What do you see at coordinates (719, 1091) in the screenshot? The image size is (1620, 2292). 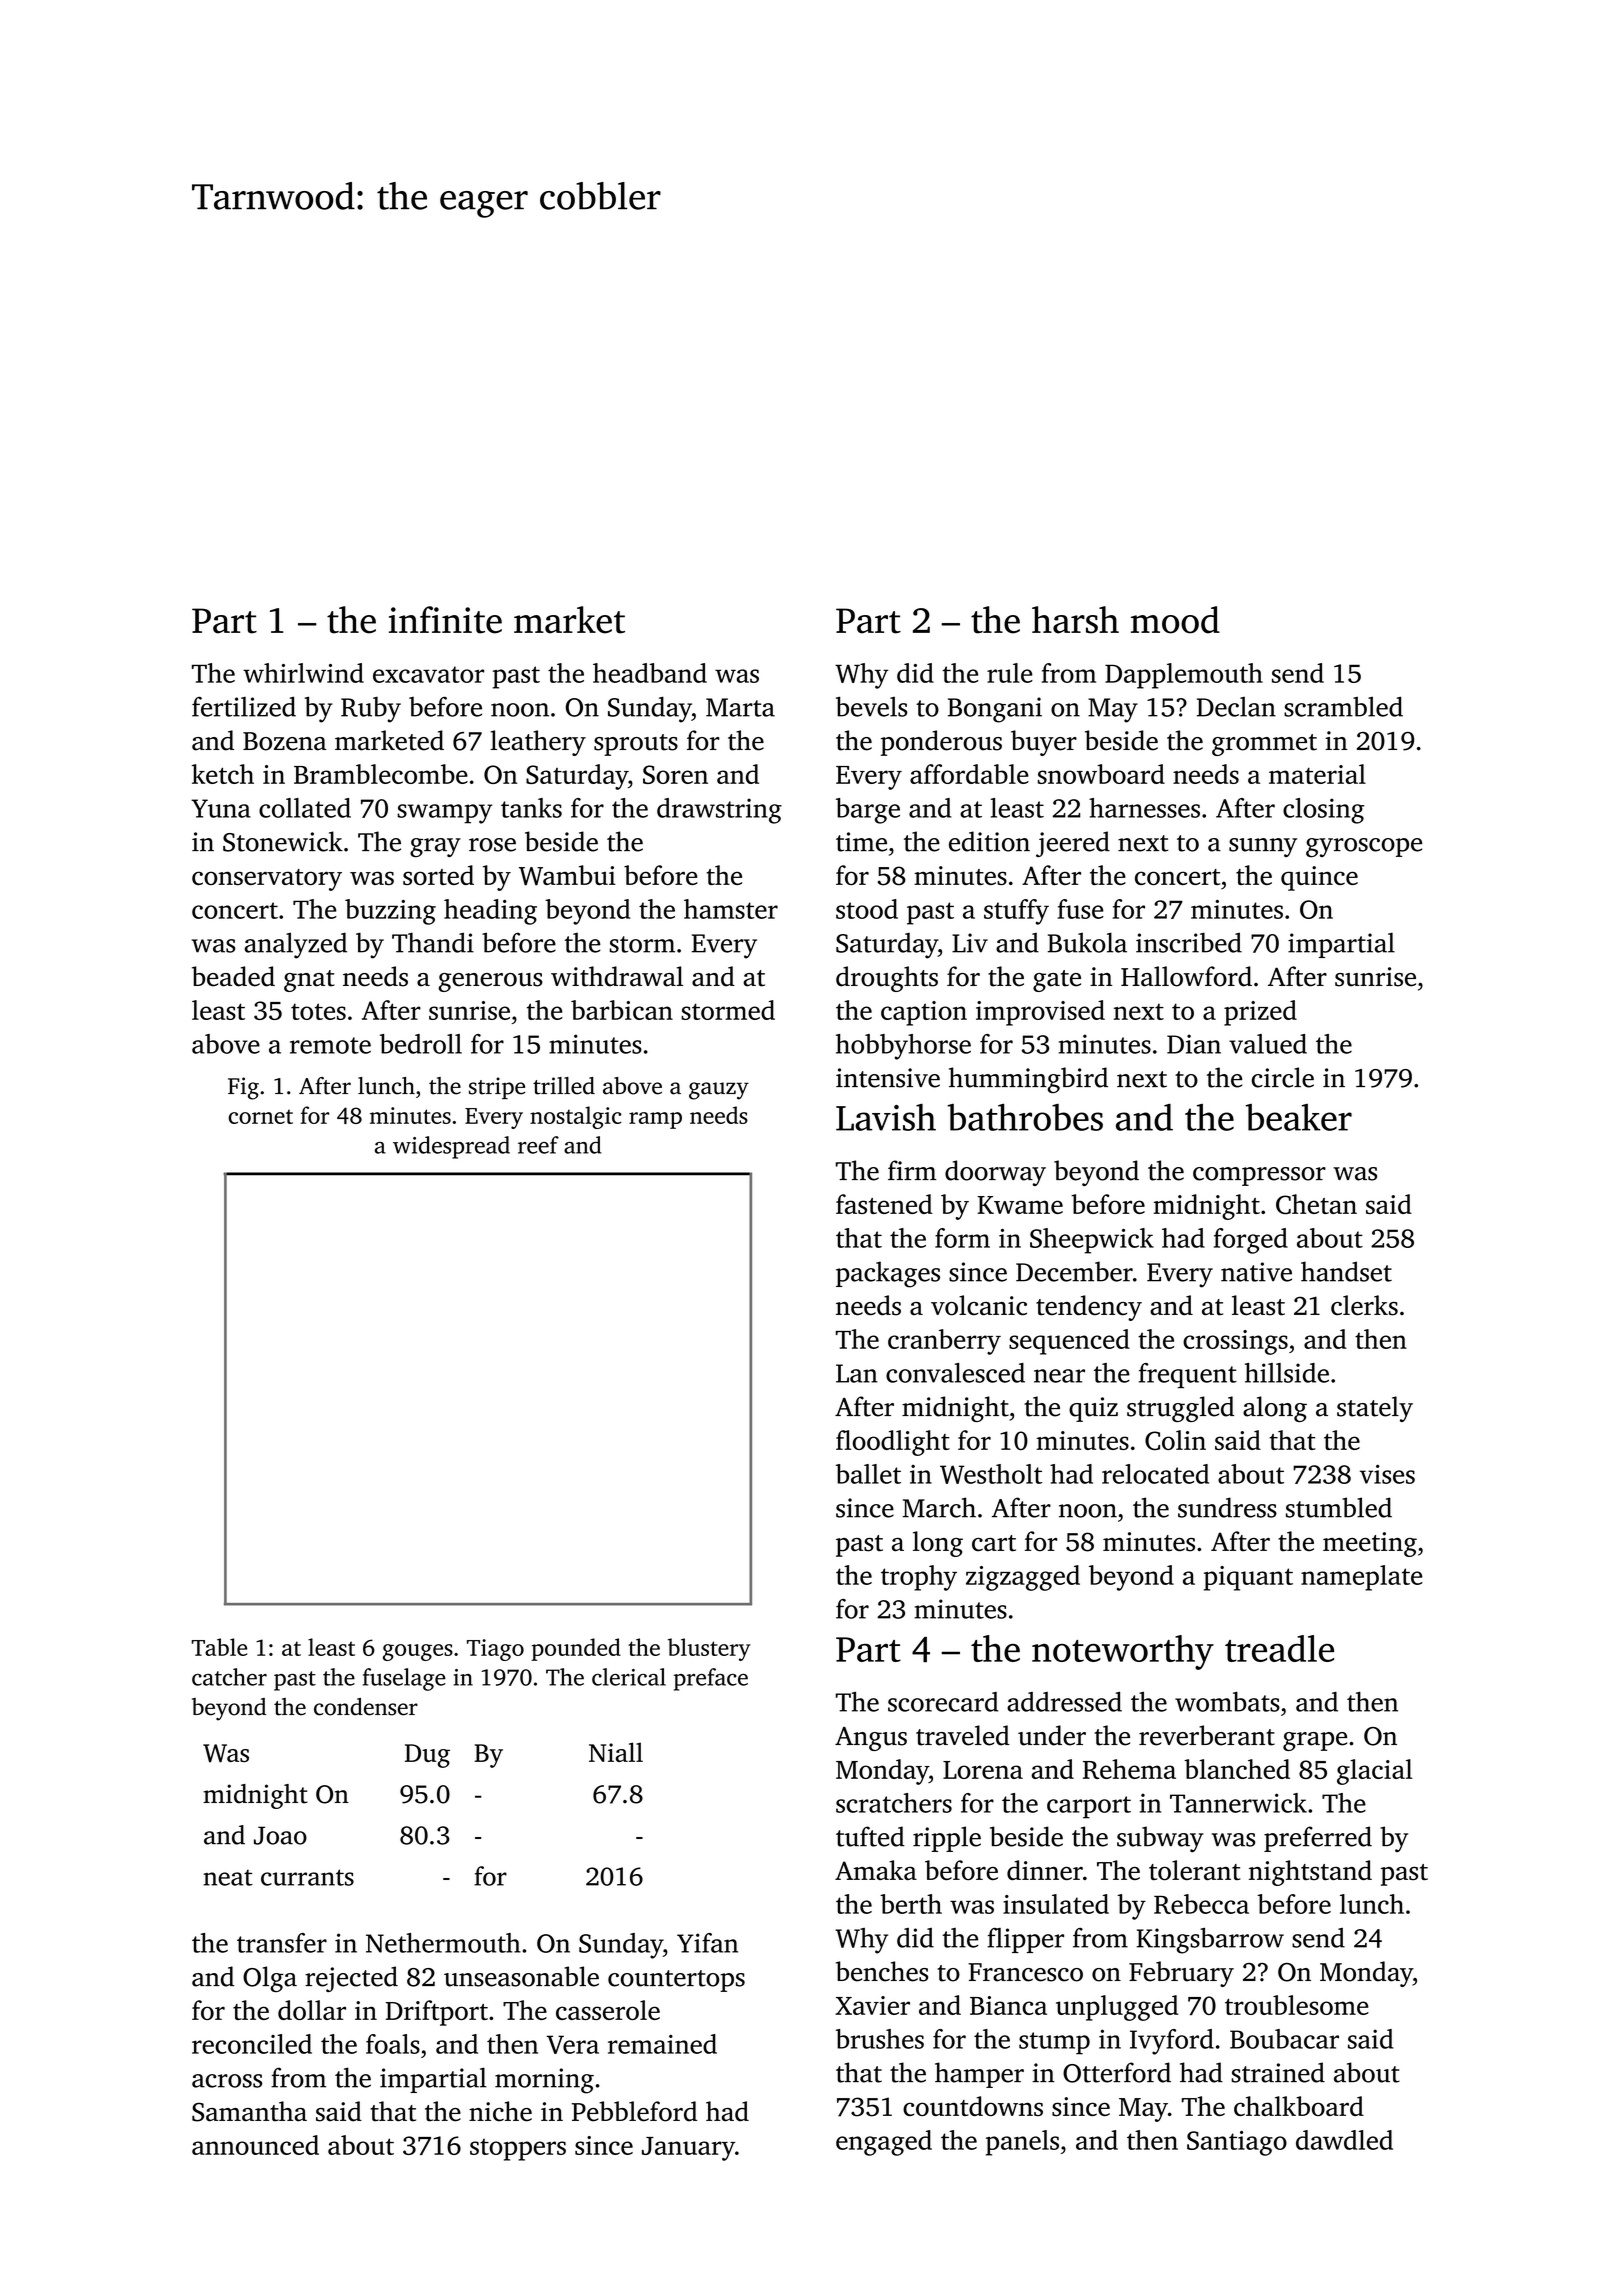 I see `gauzy` at bounding box center [719, 1091].
